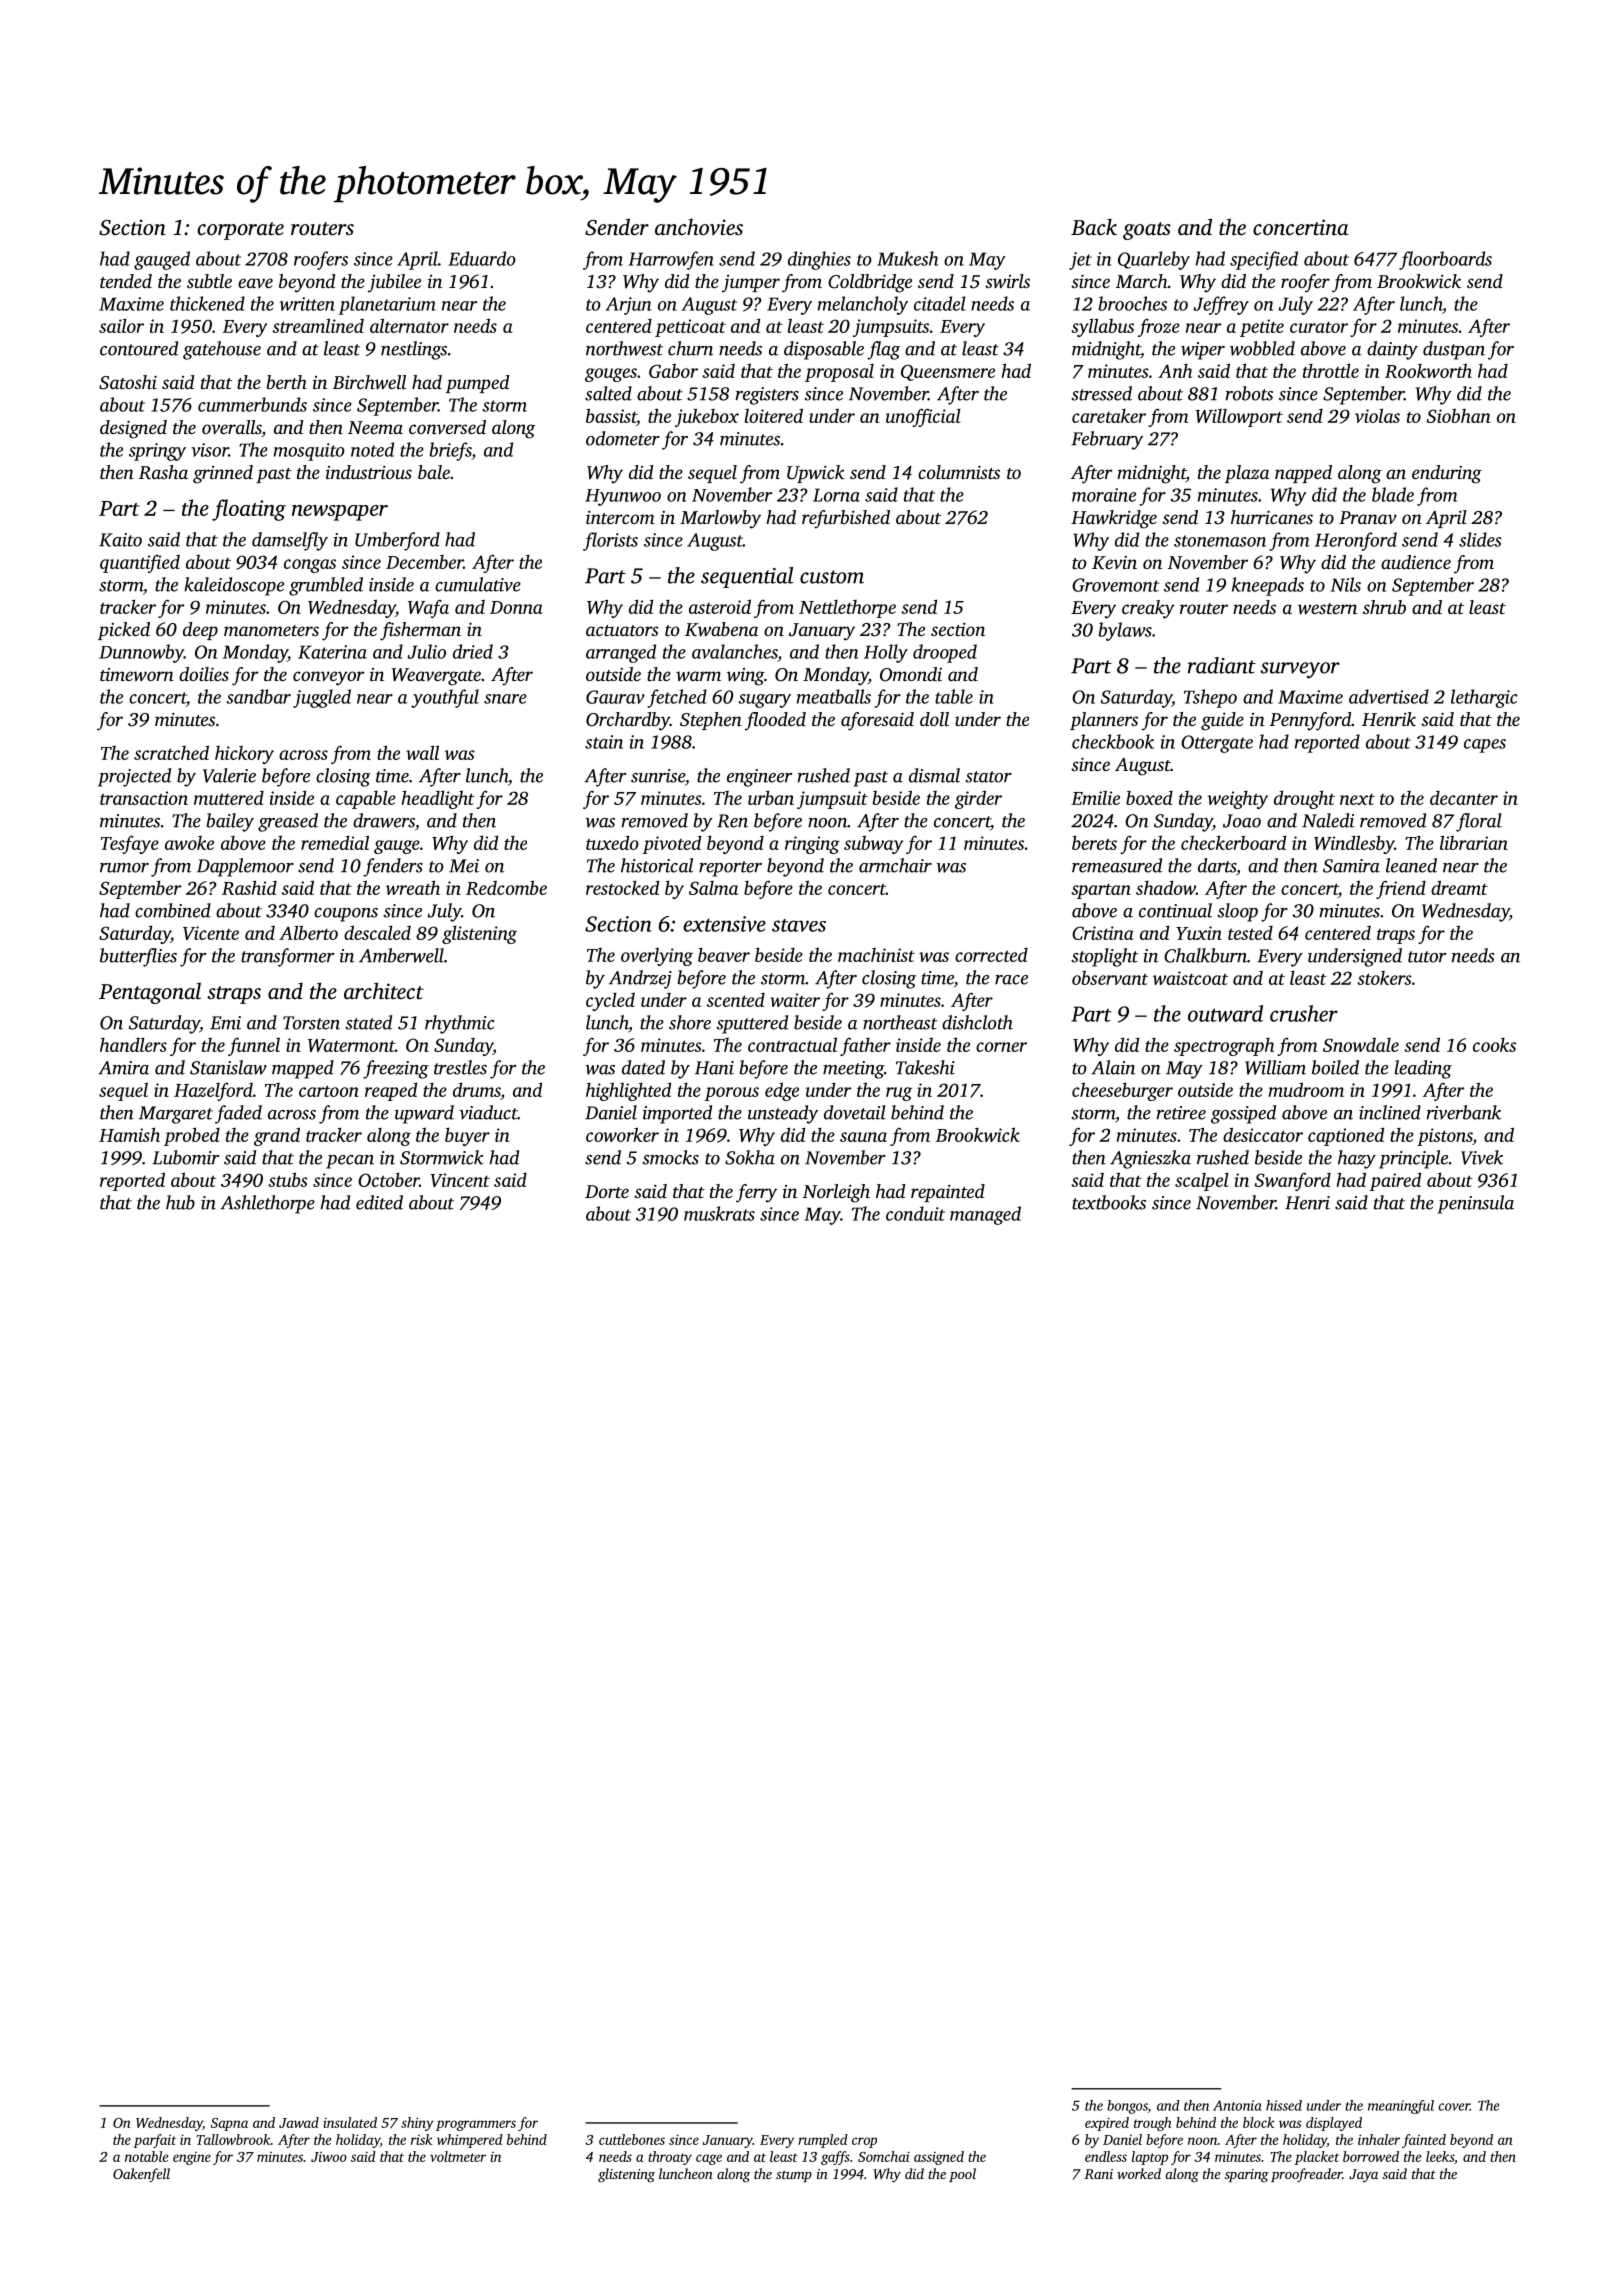 This screenshot has width=1620, height=2292. What do you see at coordinates (1484, 698) in the screenshot?
I see `lethargic` at bounding box center [1484, 698].
